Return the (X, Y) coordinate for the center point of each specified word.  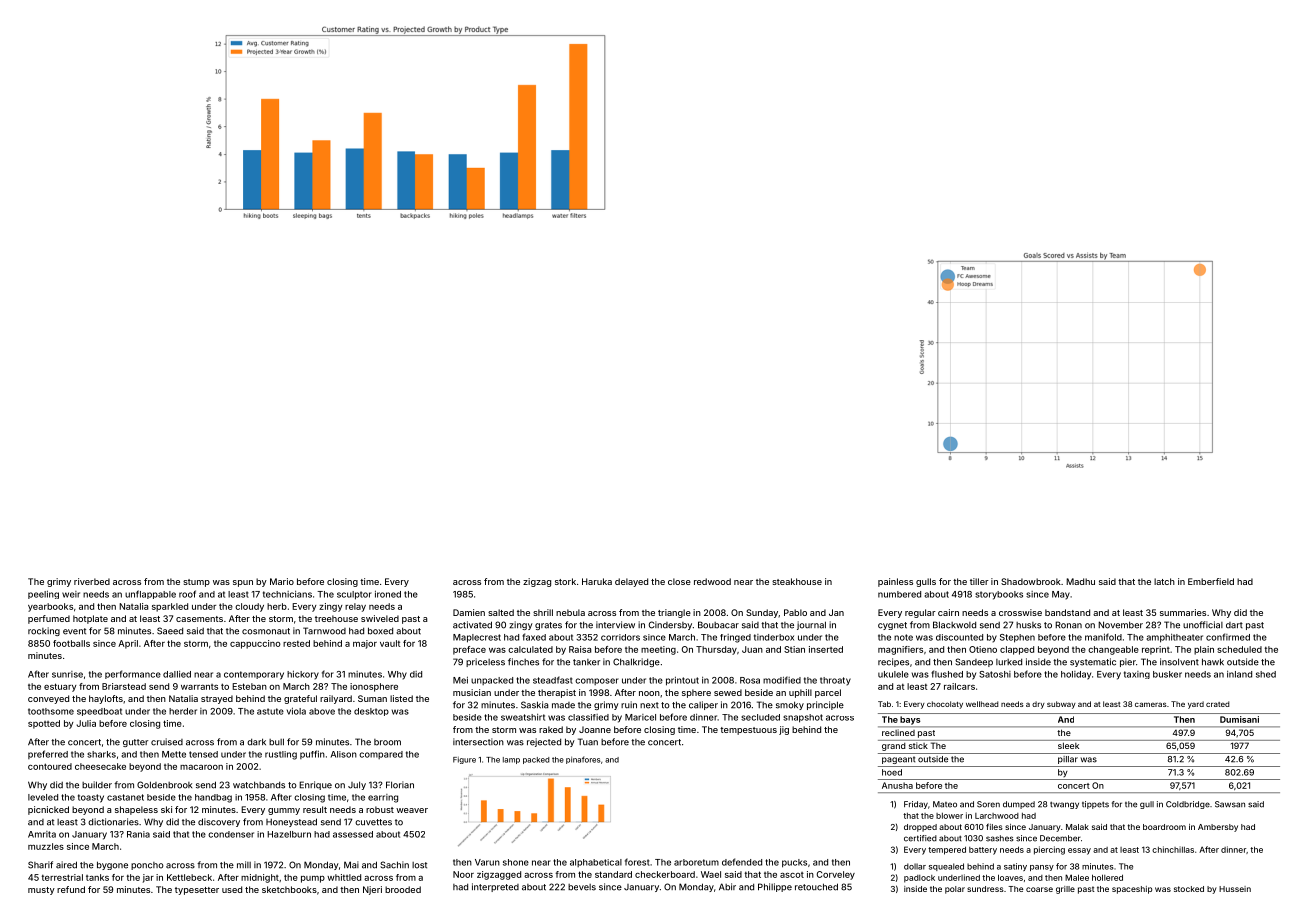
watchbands (259, 785)
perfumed (49, 619)
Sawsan (1230, 804)
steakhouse (797, 581)
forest (637, 862)
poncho (147, 866)
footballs (71, 643)
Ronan (1068, 625)
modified (782, 680)
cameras (1151, 704)
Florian (400, 785)
